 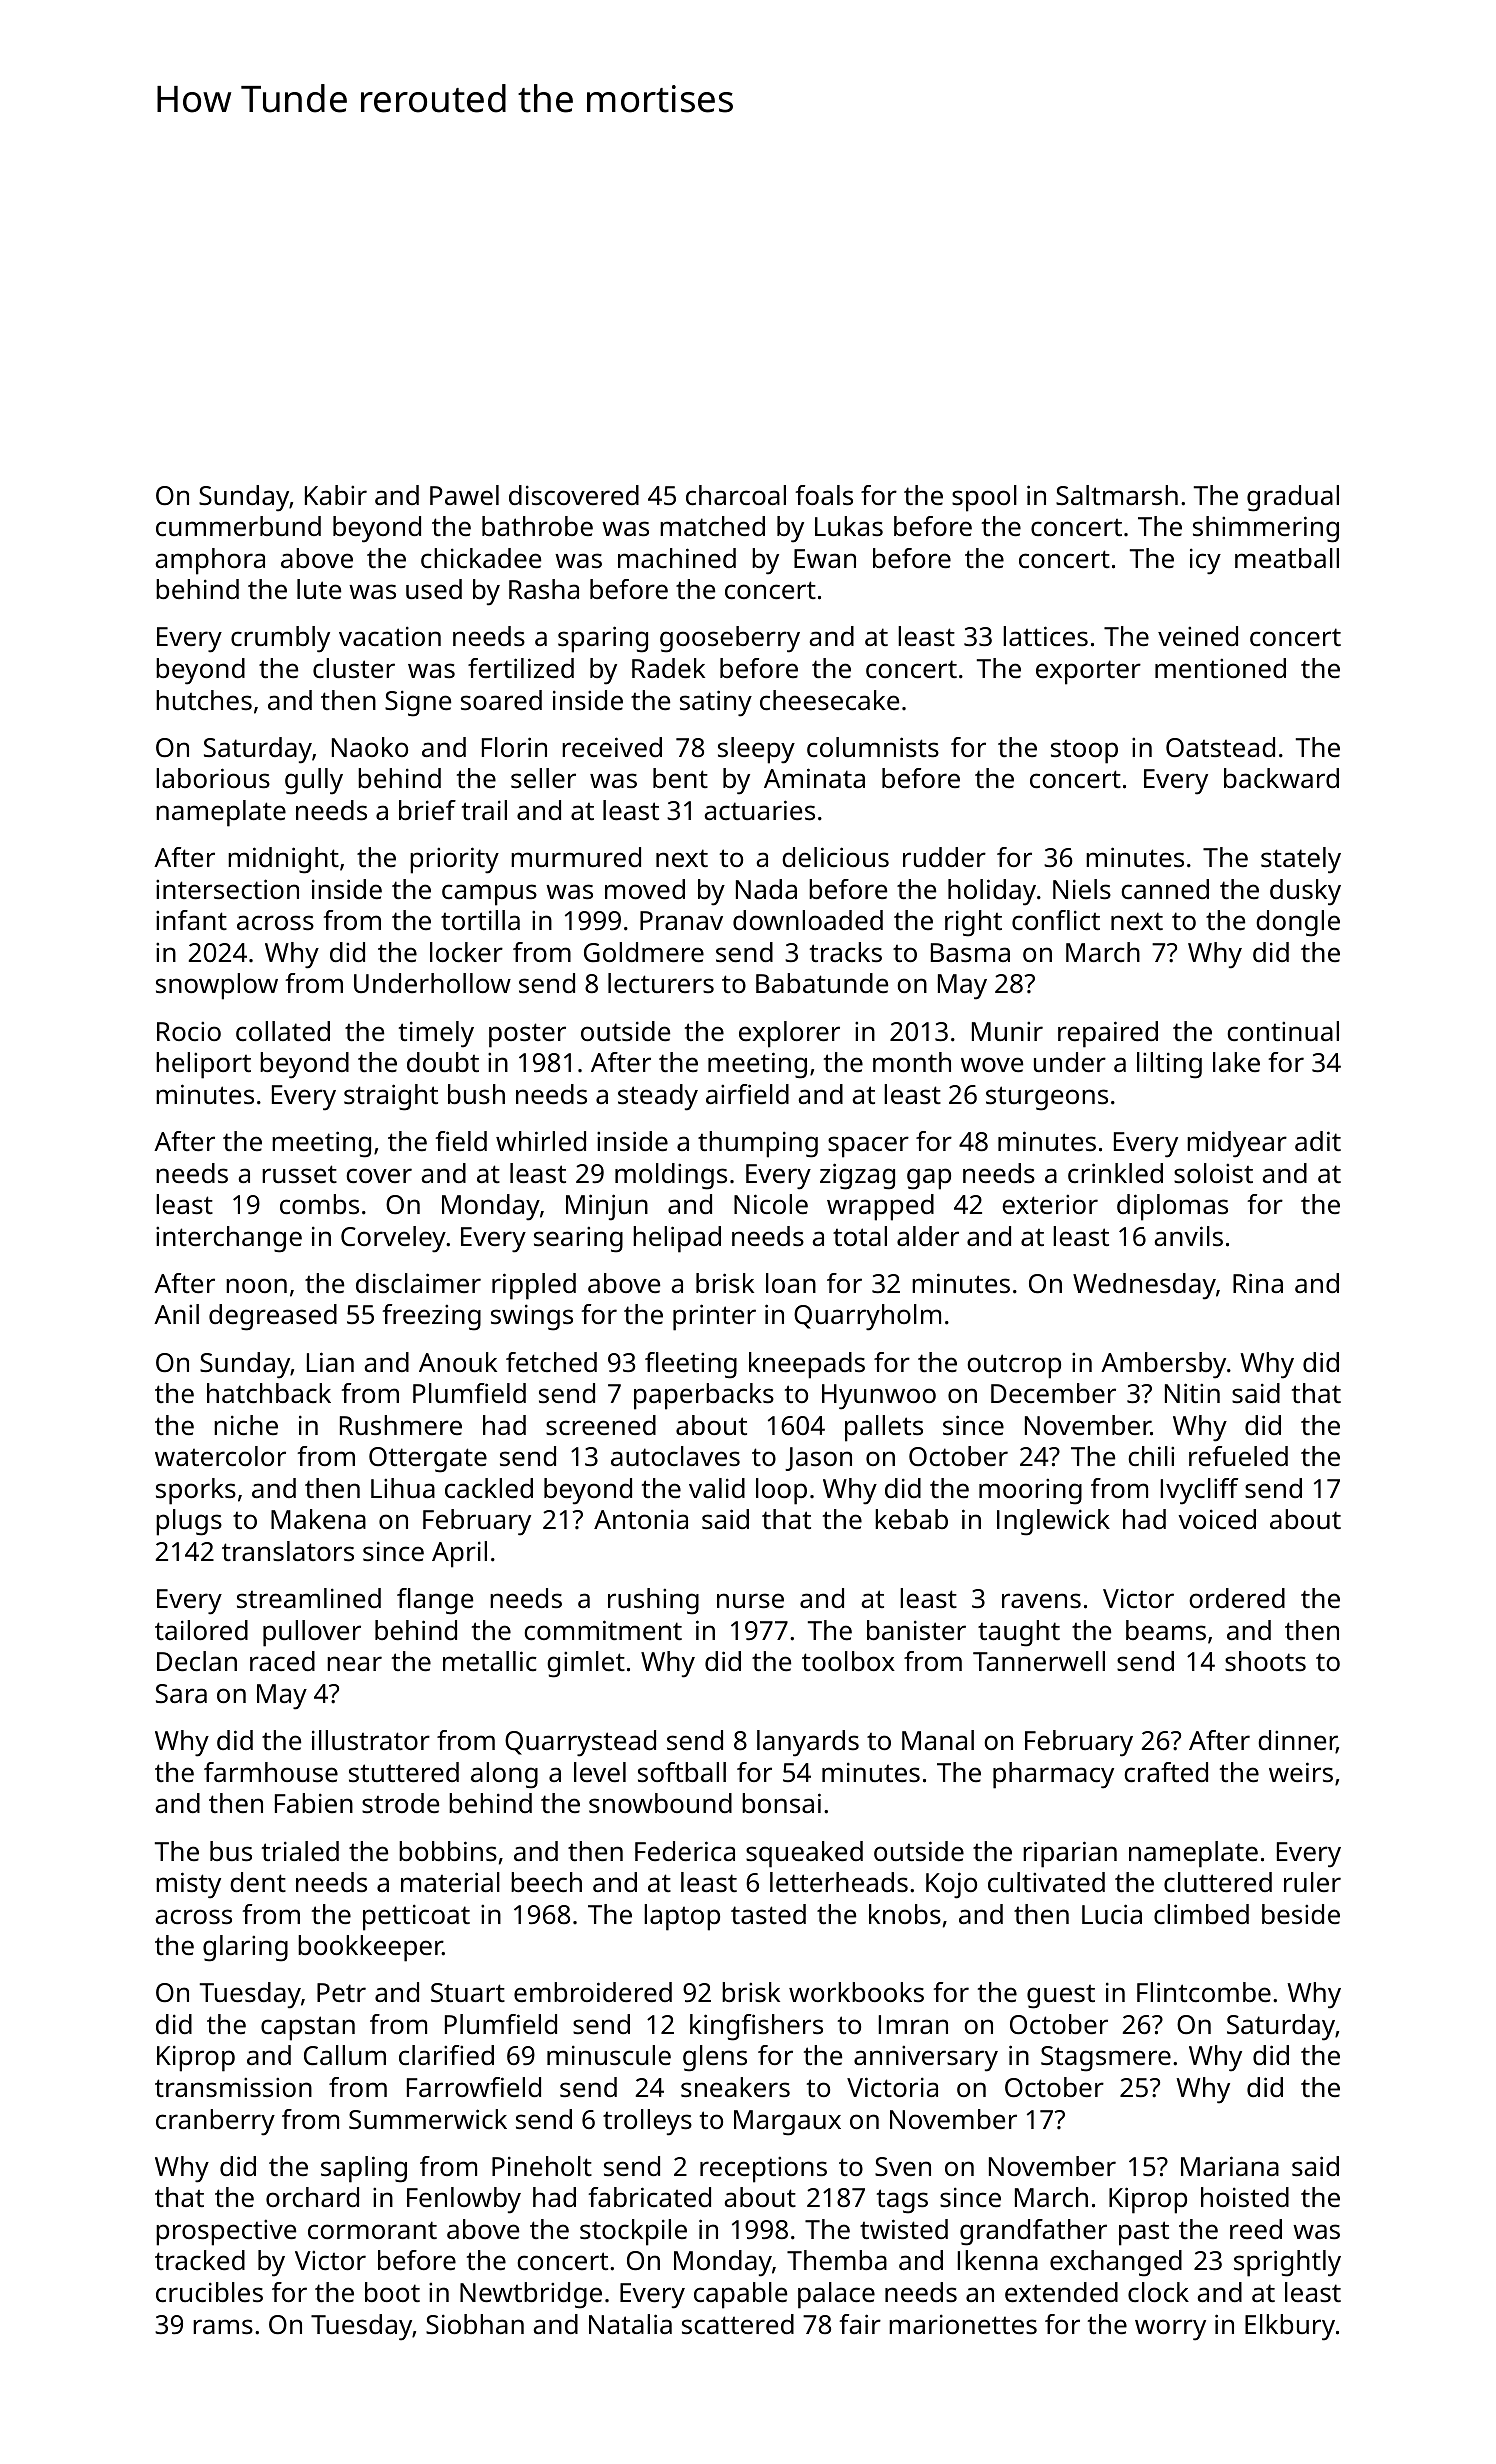 What do you see at coordinates (1293, 498) in the image?
I see `gradual` at bounding box center [1293, 498].
